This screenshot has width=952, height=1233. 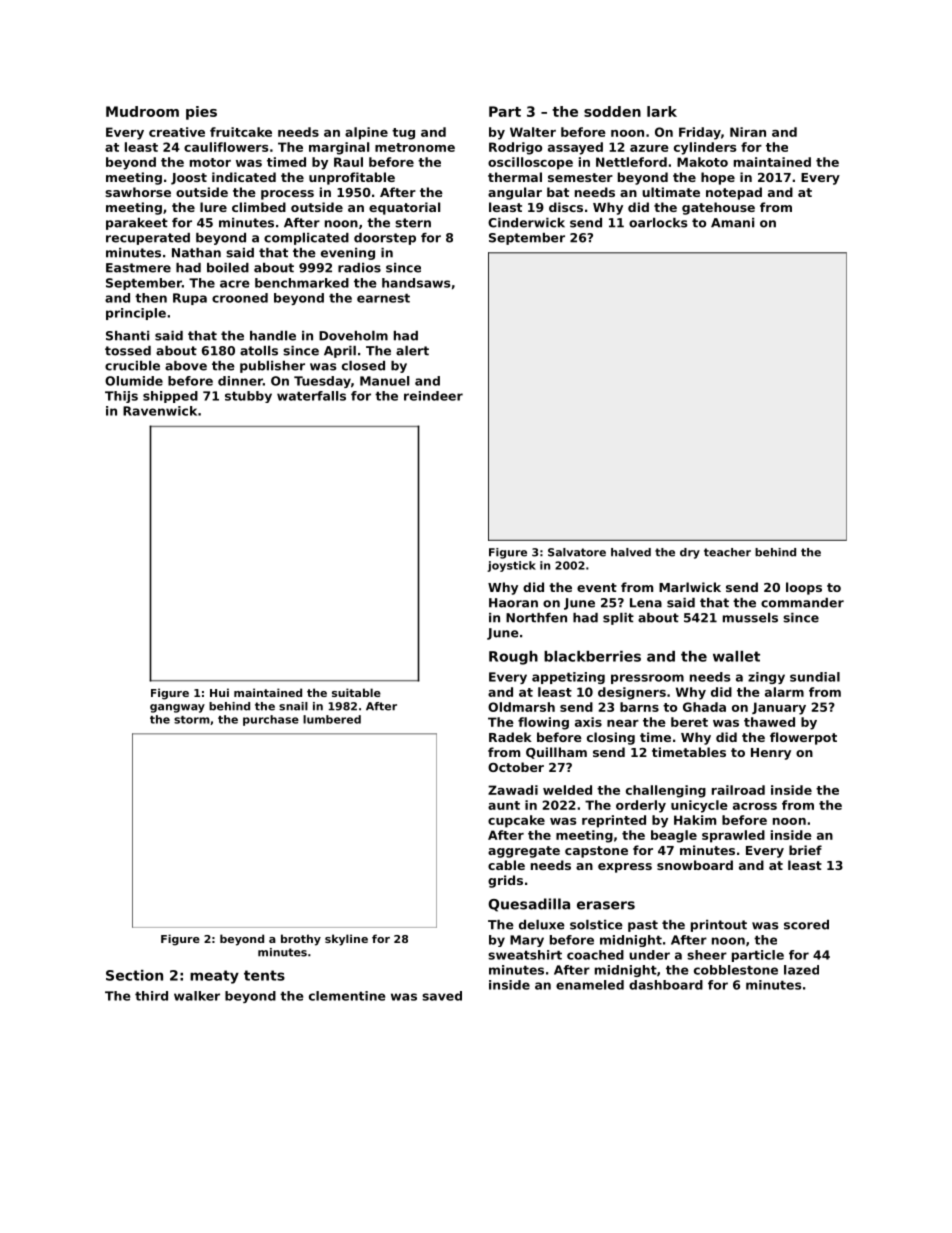 What do you see at coordinates (287, 195) in the screenshot?
I see `process` at bounding box center [287, 195].
